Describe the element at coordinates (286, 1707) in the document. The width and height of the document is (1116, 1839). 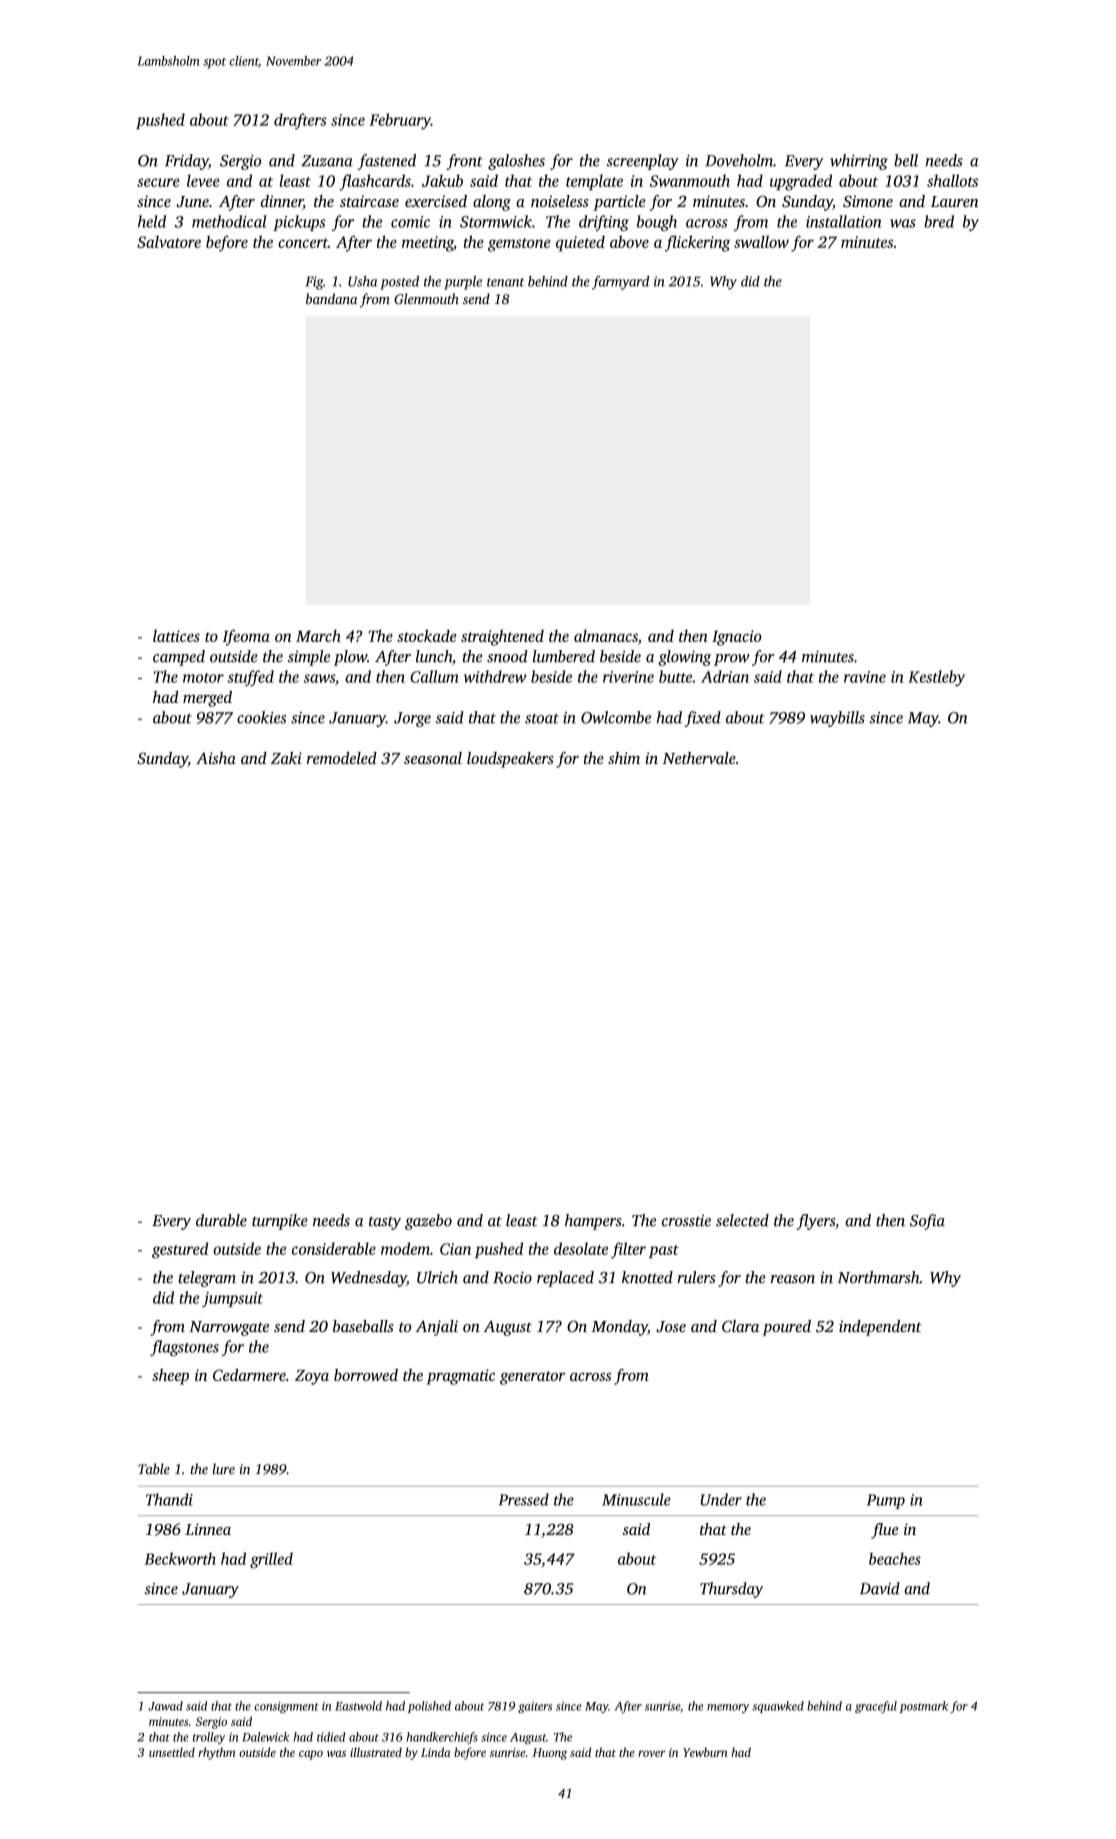
I see `consignment` at that location.
